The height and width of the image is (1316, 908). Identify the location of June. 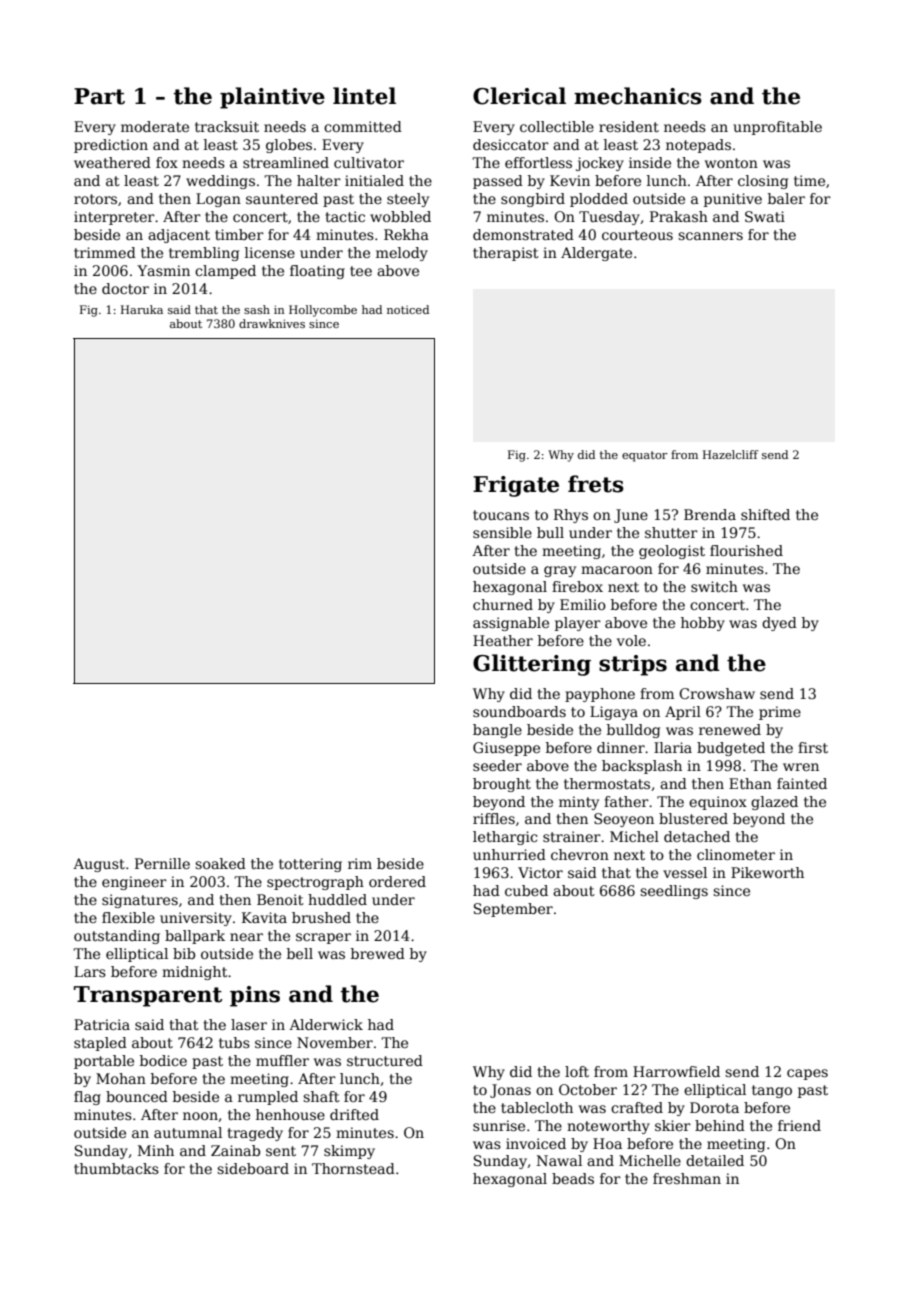
(631, 516).
